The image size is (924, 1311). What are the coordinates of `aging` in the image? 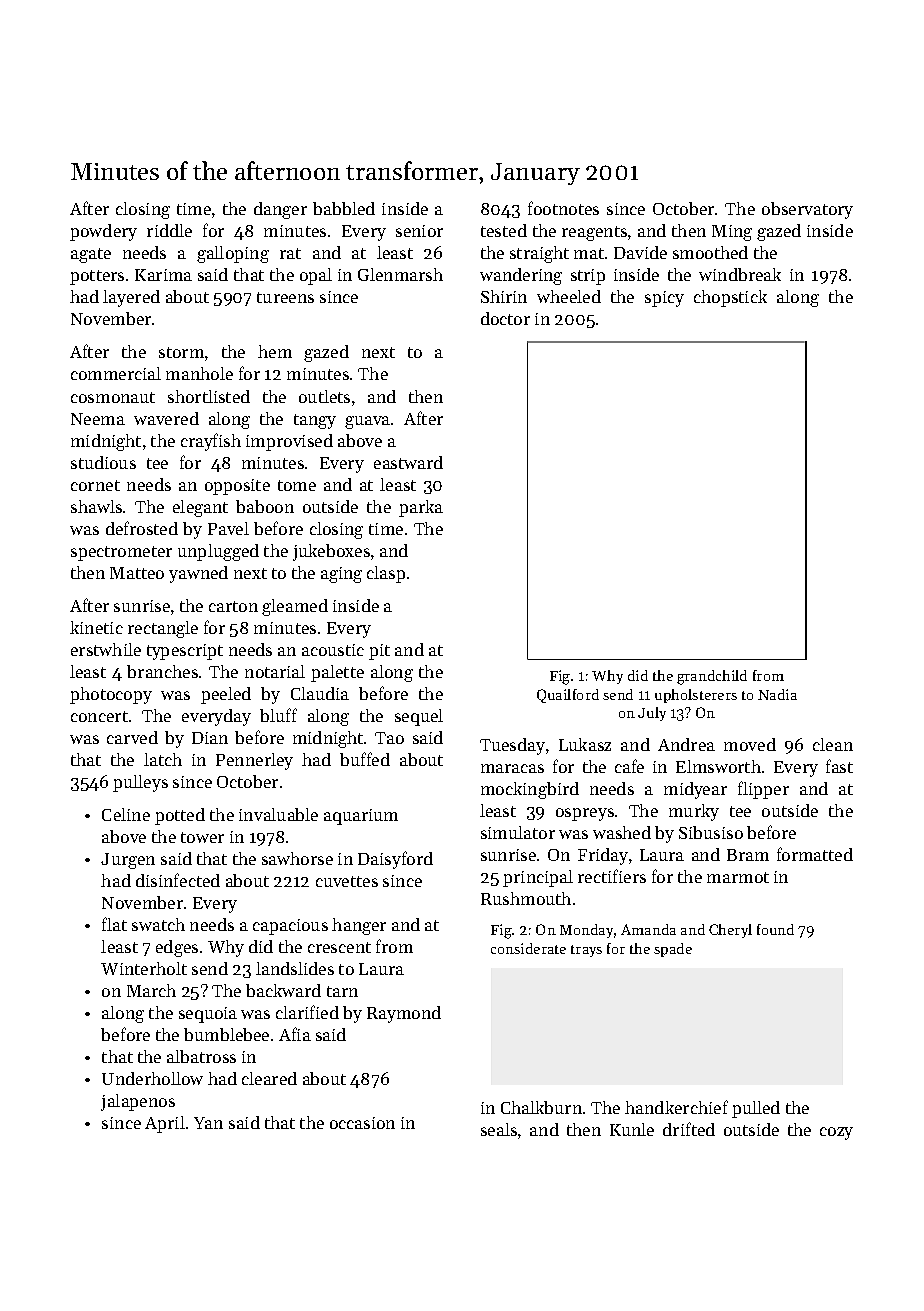 It's located at (341, 575).
